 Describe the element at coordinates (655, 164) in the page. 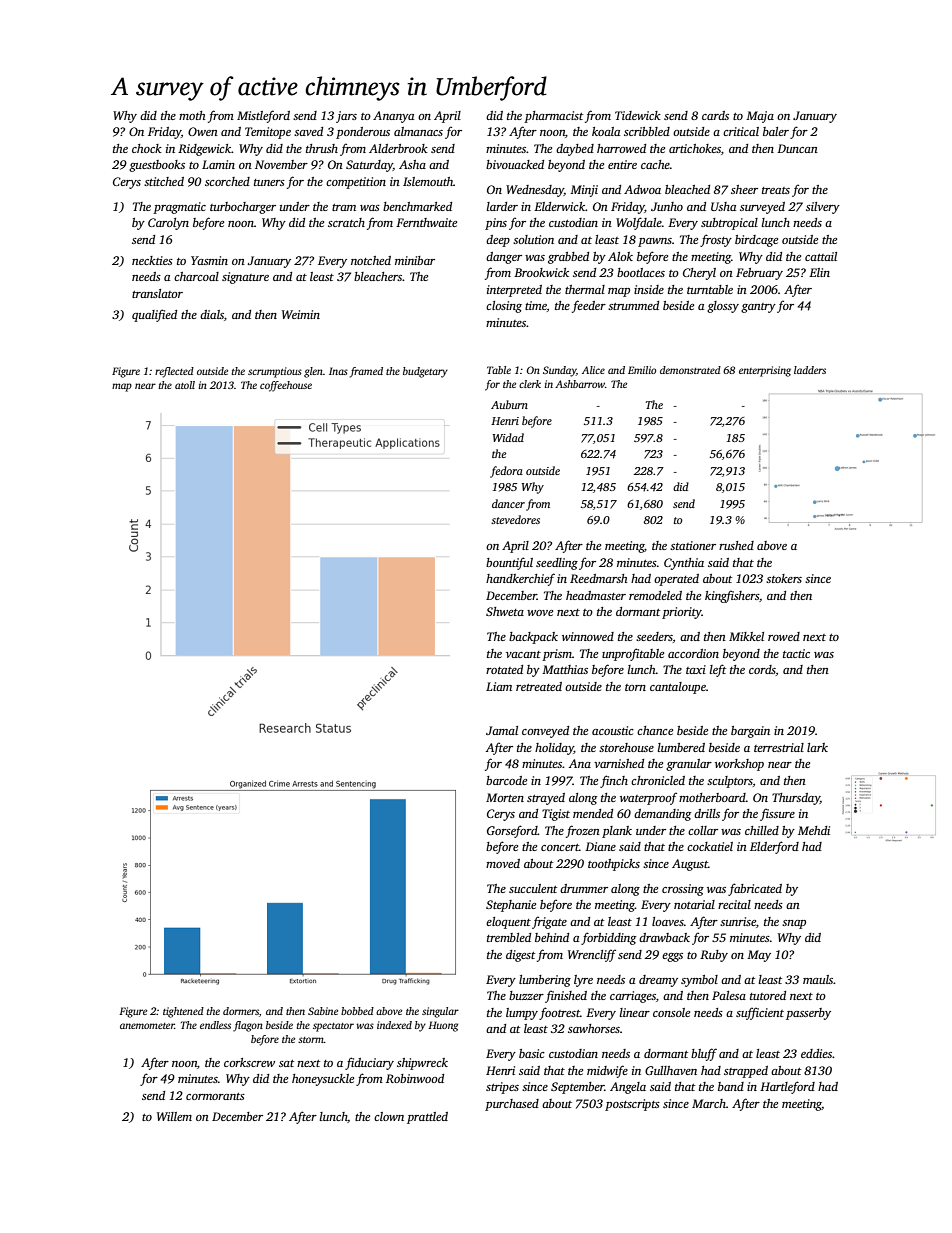

I see `cache` at that location.
